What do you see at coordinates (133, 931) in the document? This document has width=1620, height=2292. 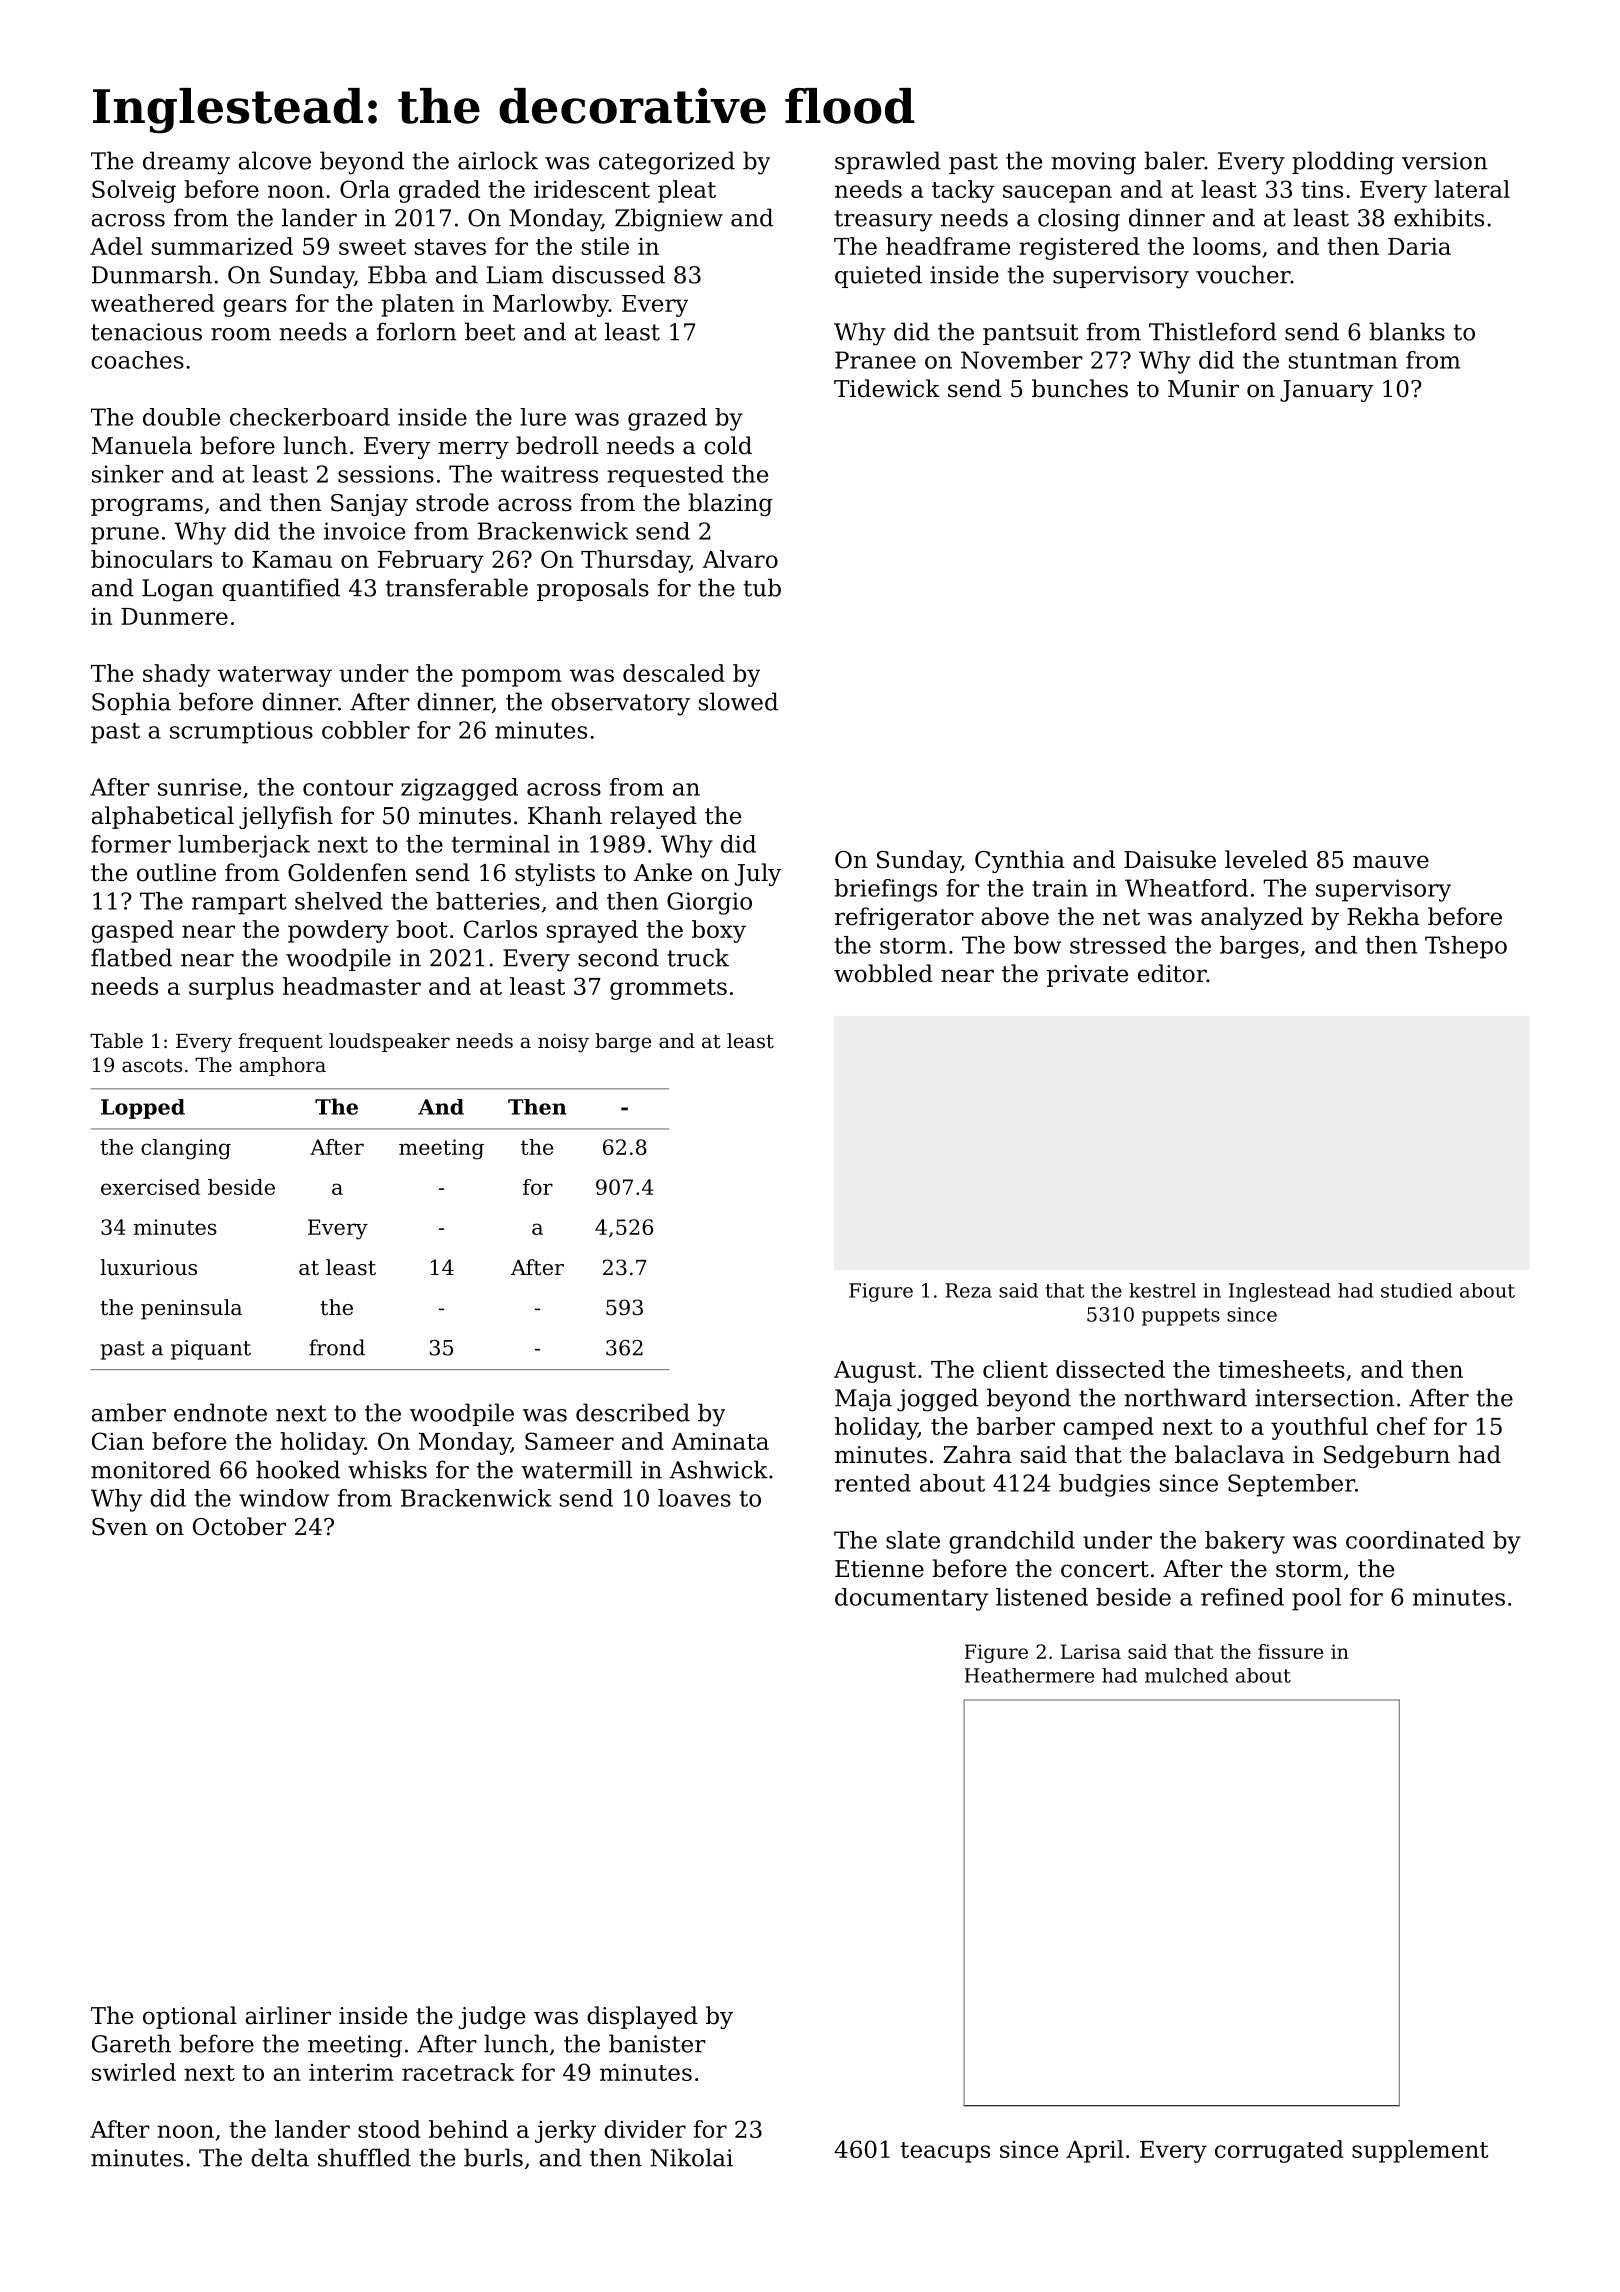 I see `gasped` at bounding box center [133, 931].
